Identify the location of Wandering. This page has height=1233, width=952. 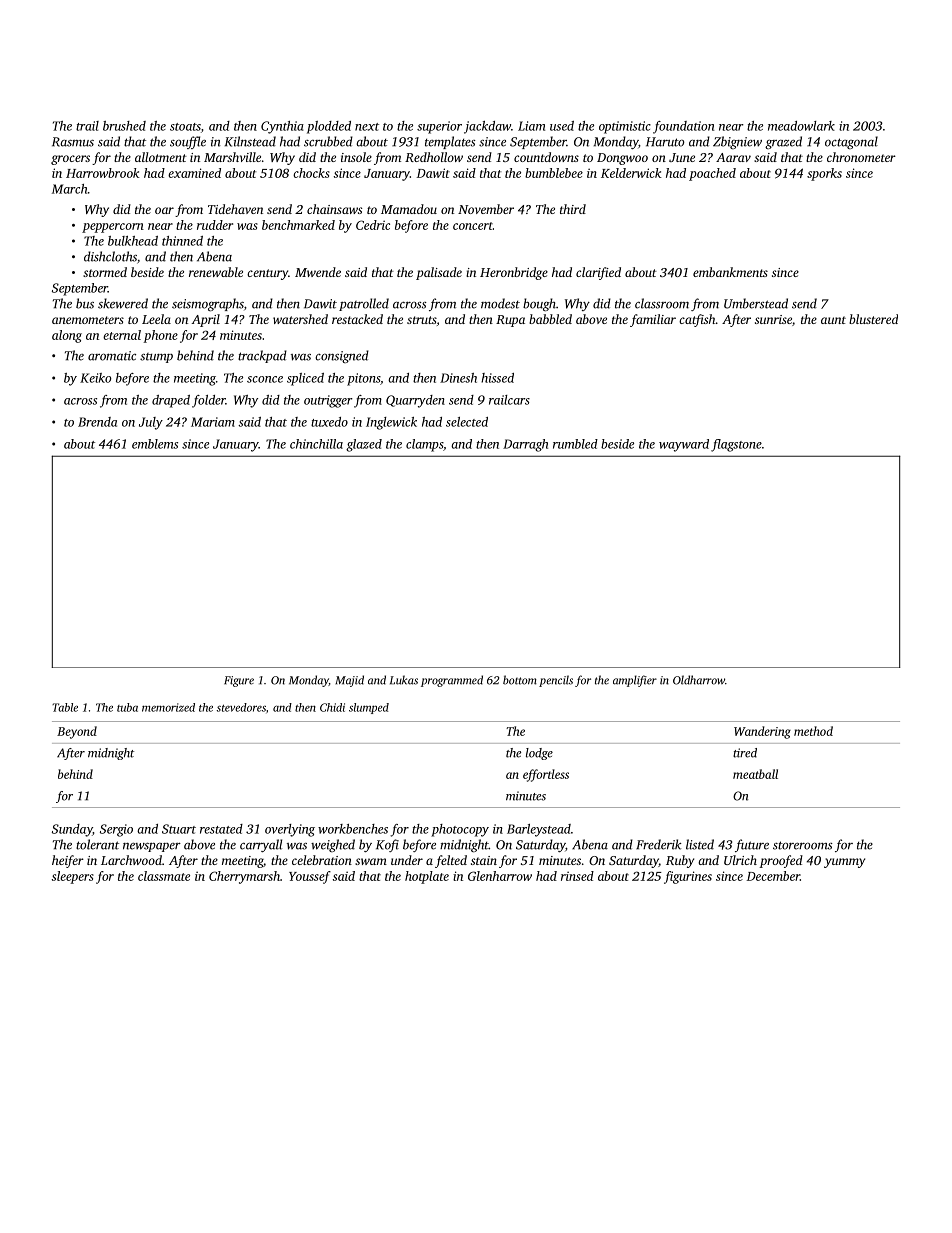
(762, 732).
